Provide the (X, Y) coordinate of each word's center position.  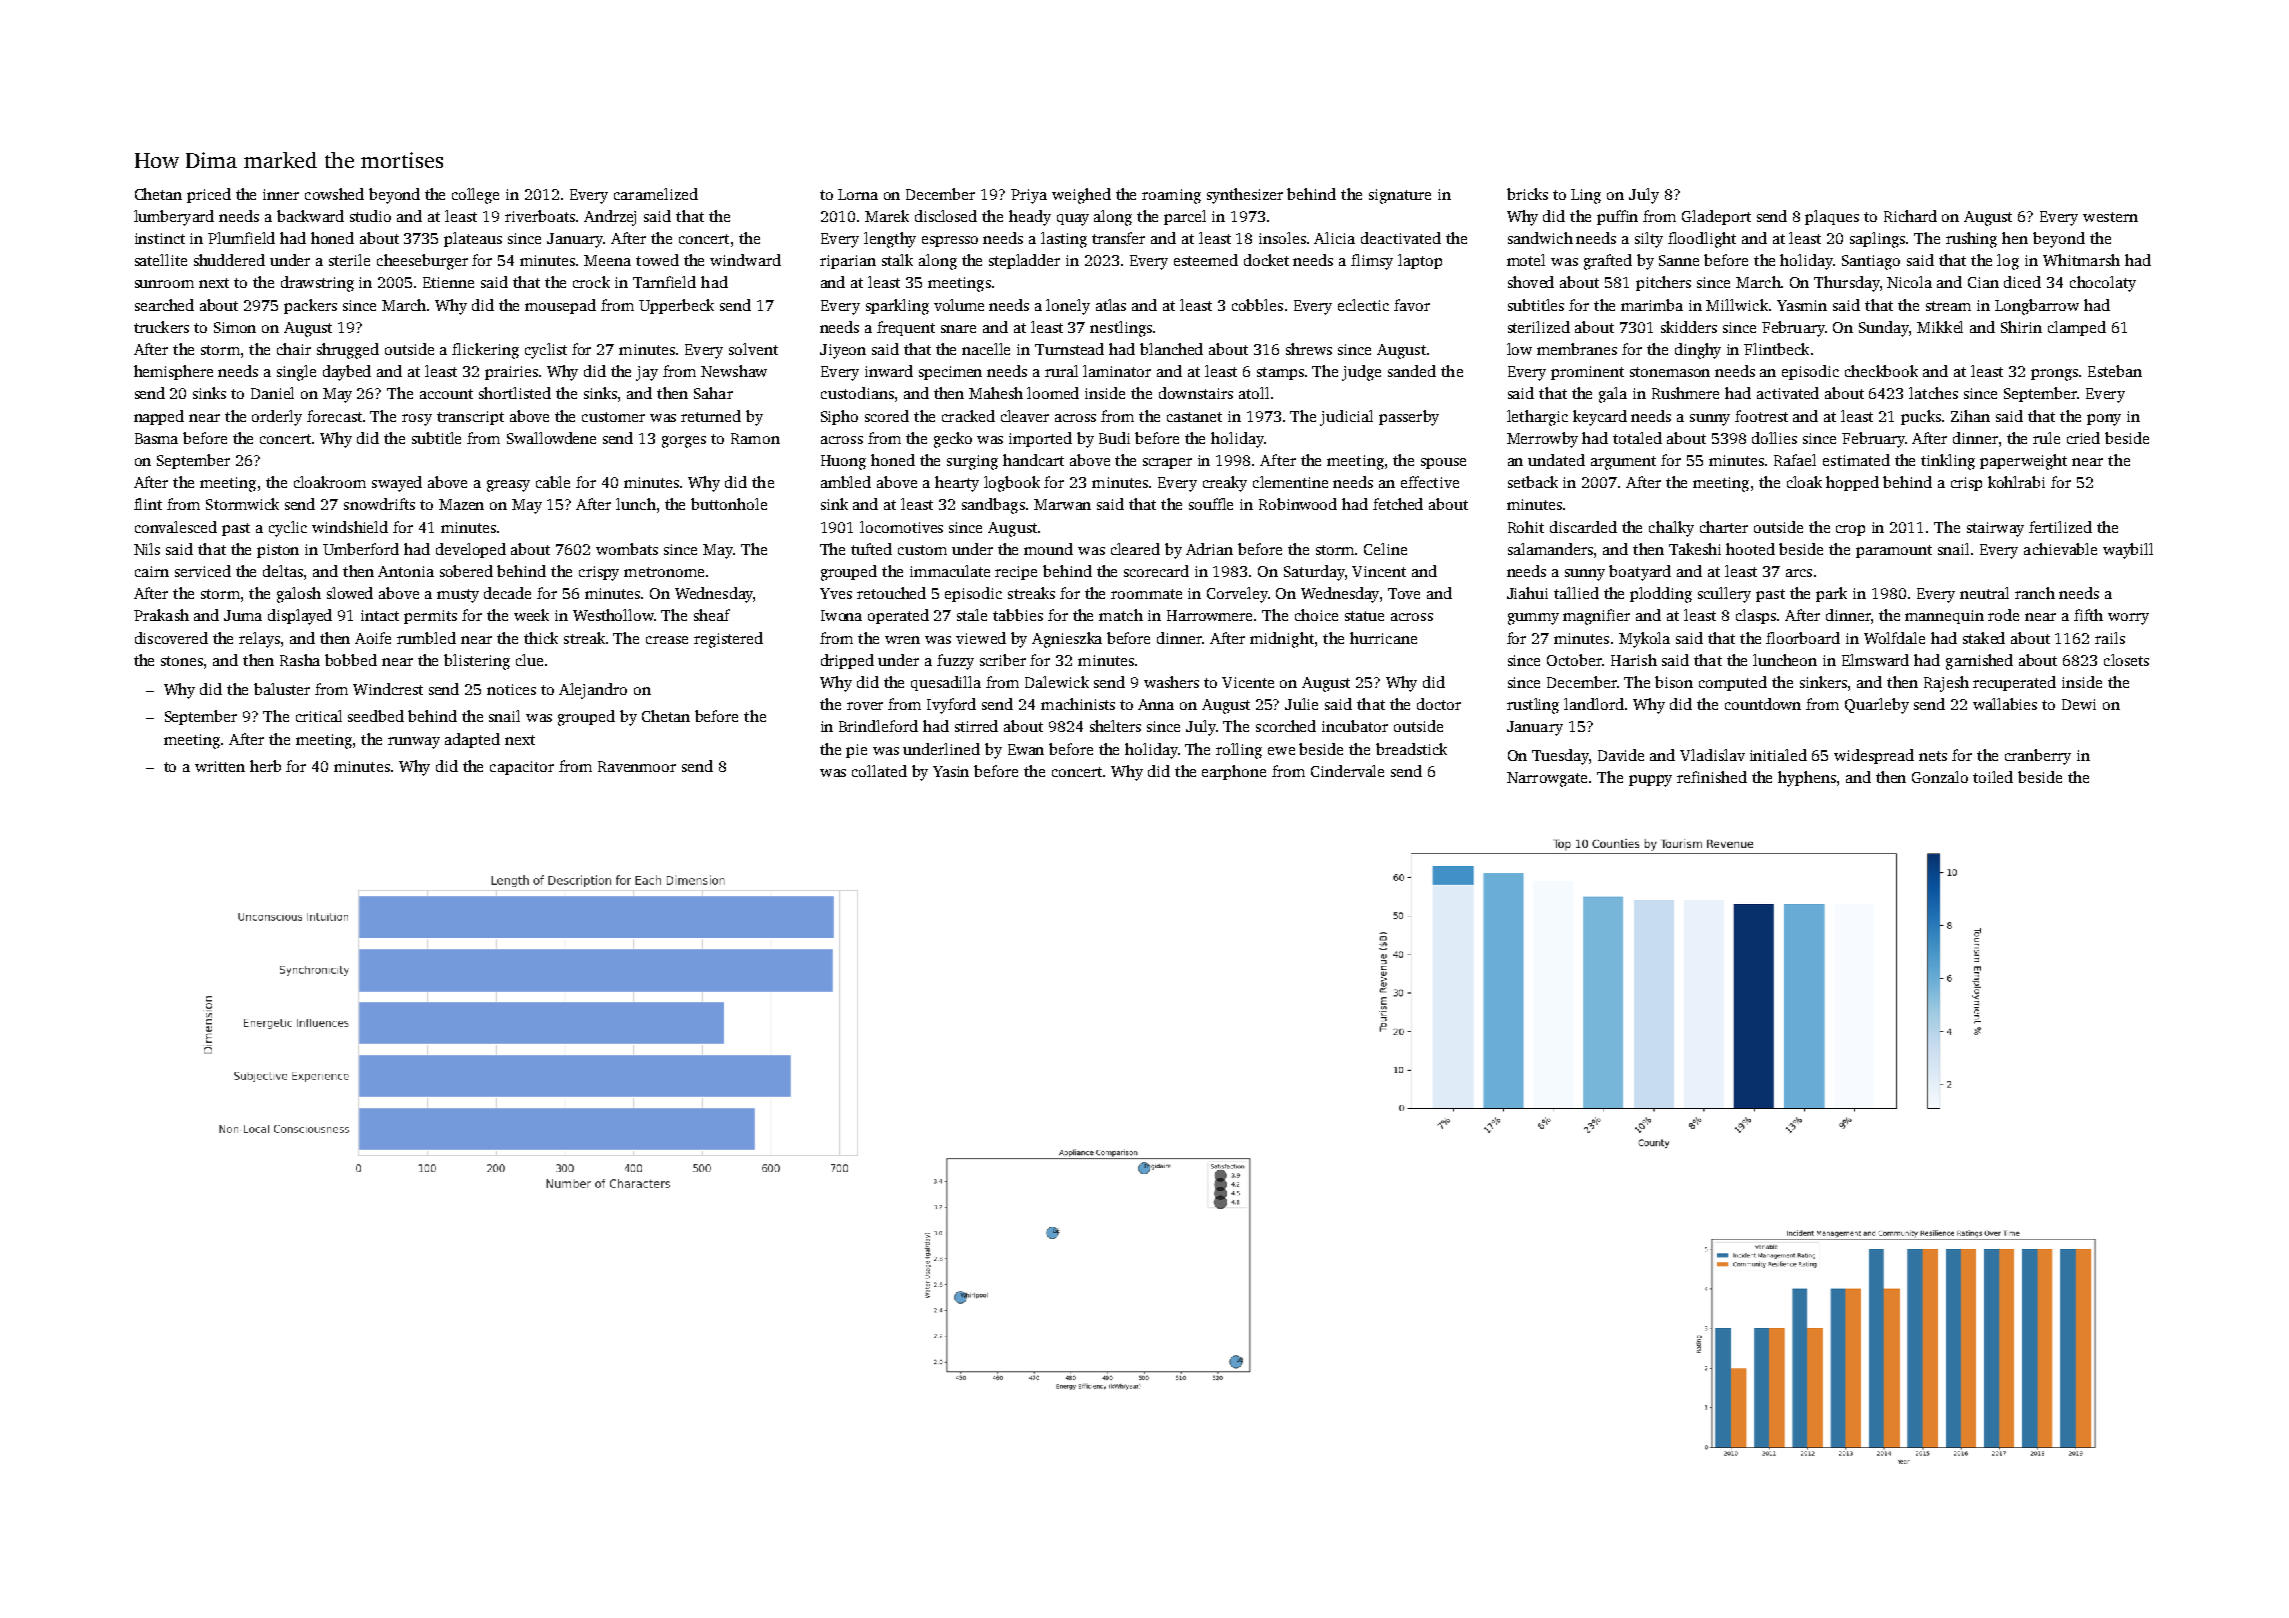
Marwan (1062, 504)
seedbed (376, 716)
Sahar (713, 393)
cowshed (334, 194)
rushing (1971, 240)
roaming (1171, 196)
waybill (2128, 551)
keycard (1600, 418)
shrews (1309, 349)
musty (458, 596)
